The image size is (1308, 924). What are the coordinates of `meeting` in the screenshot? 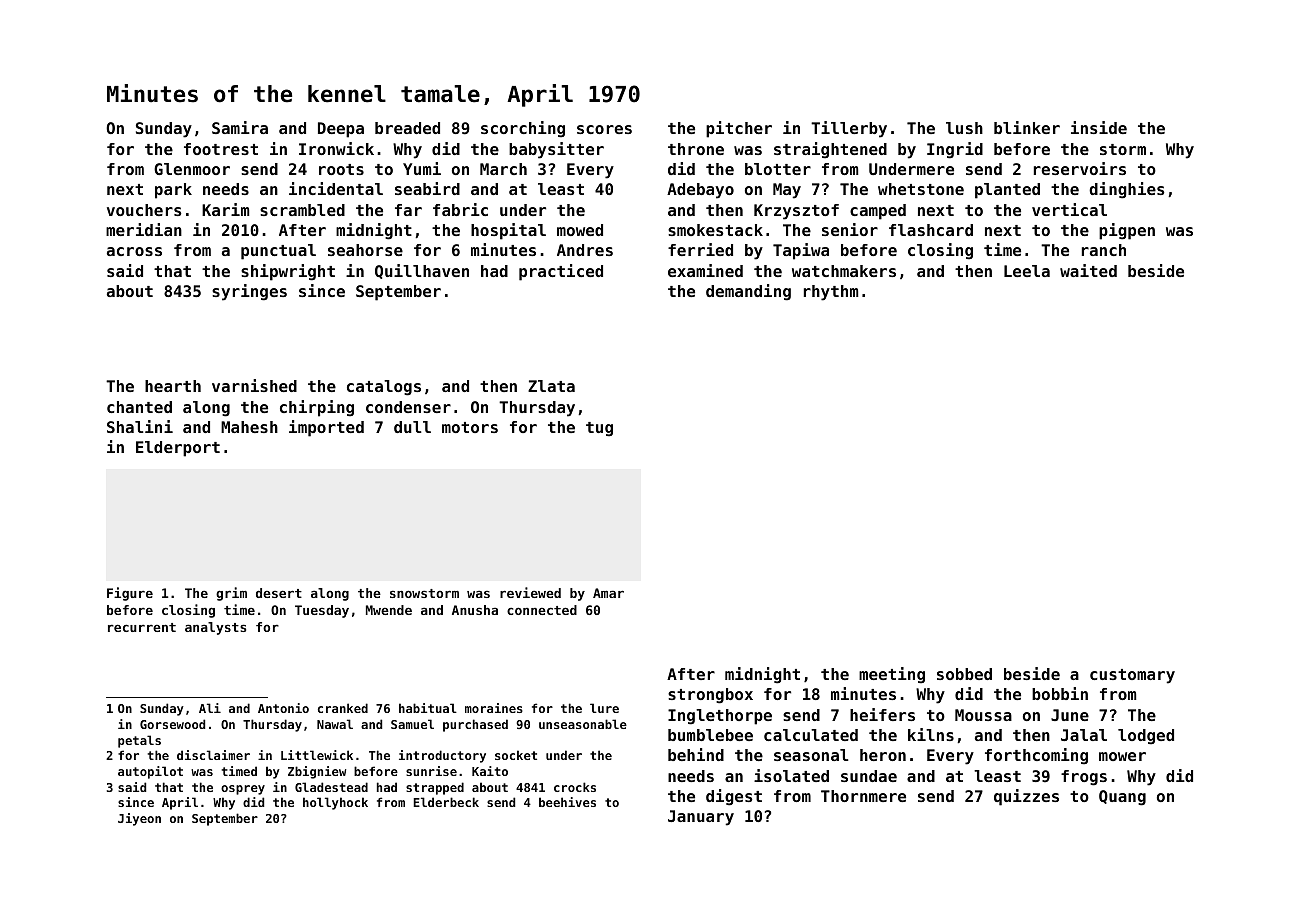 It's located at (892, 675).
